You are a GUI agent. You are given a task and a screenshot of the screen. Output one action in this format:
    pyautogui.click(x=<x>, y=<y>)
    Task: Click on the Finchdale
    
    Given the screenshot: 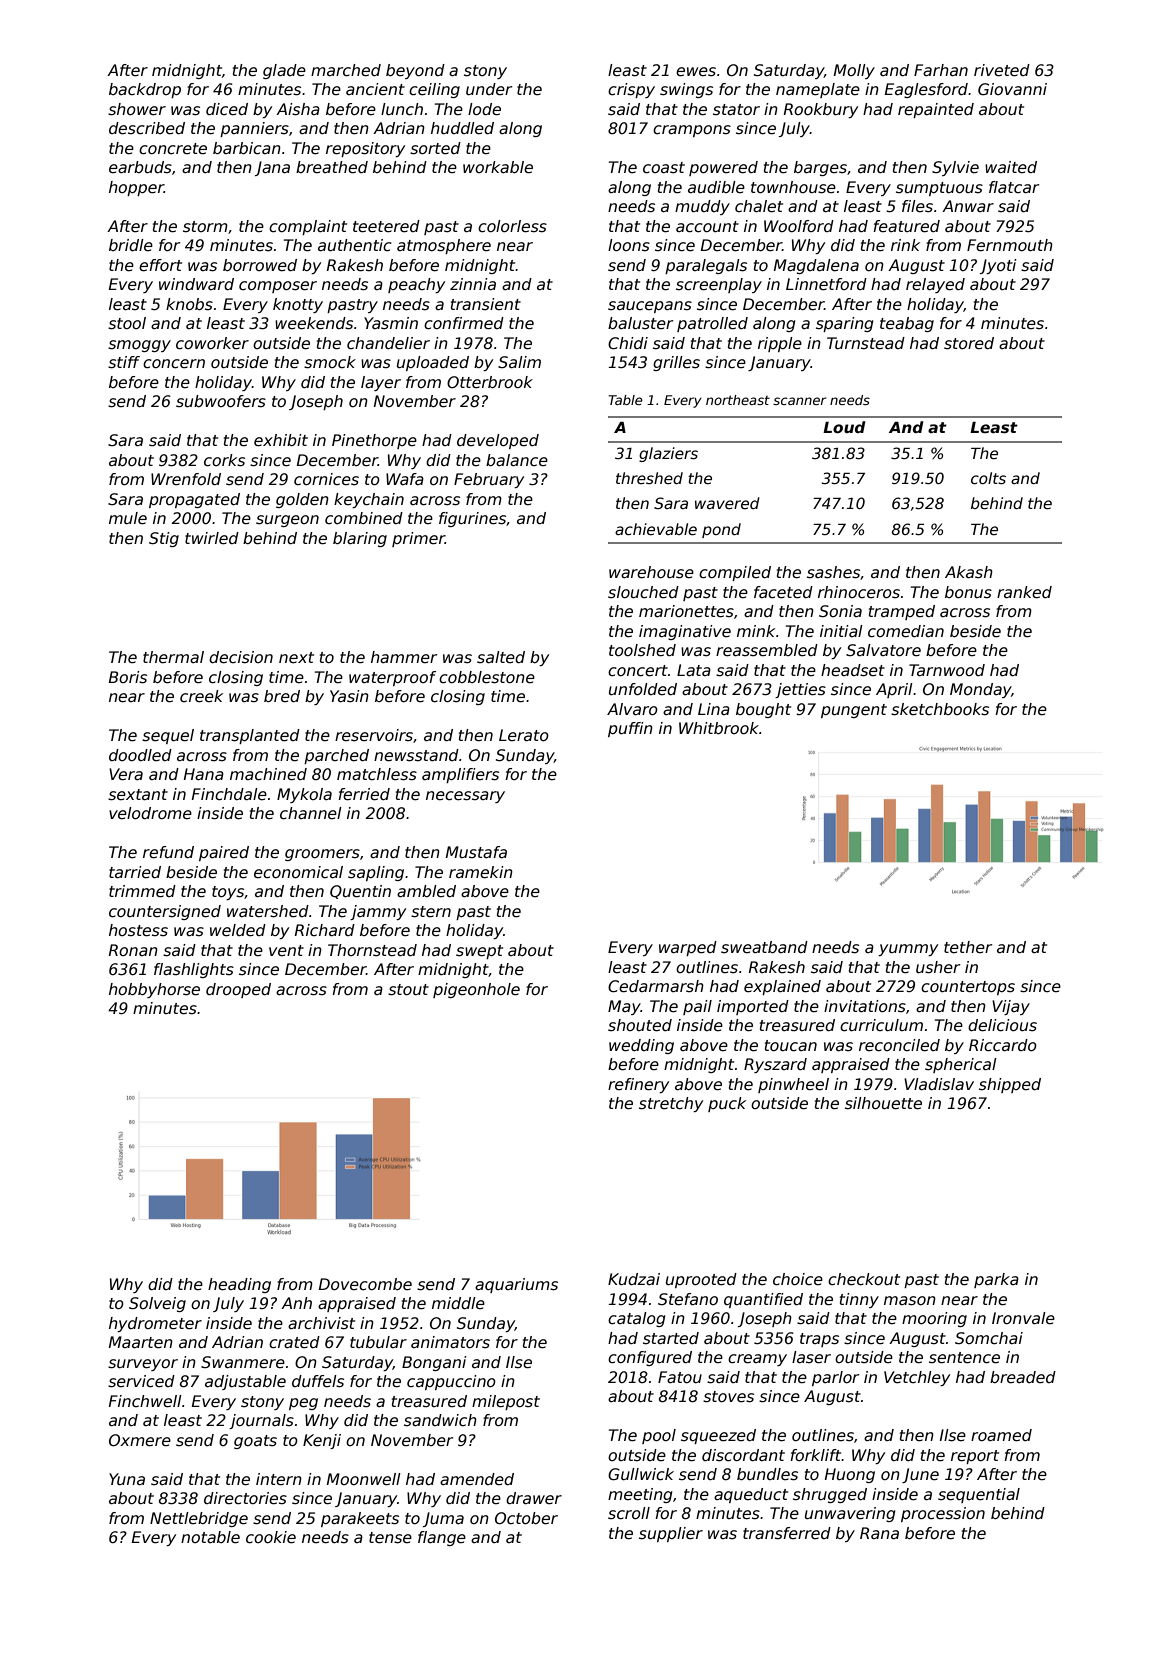 What is the action you would take?
    pyautogui.click(x=229, y=794)
